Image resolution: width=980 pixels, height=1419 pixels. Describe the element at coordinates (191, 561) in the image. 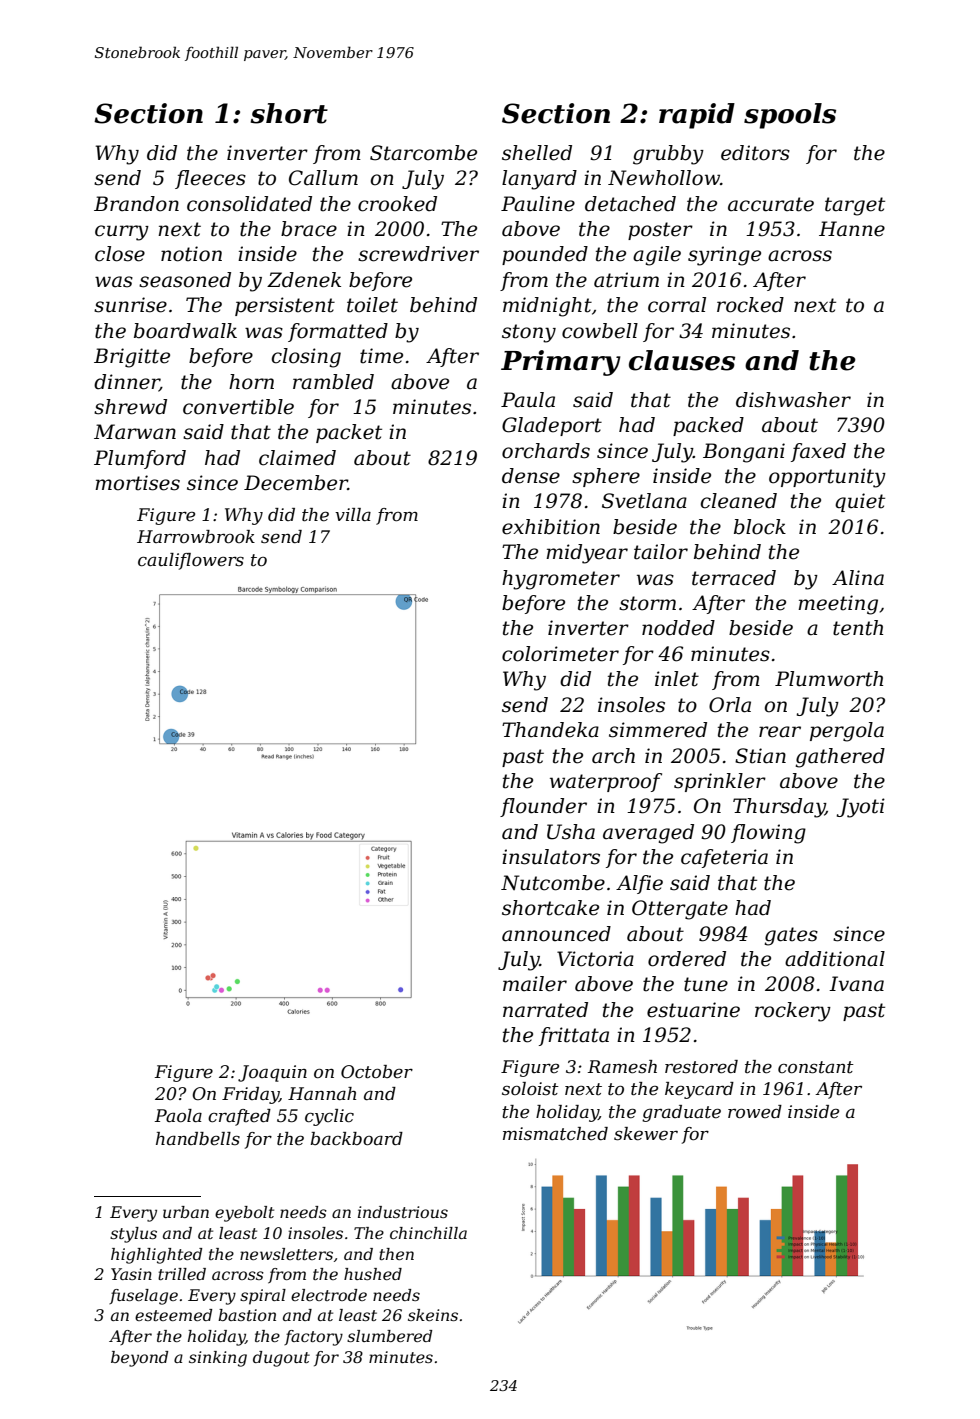

I see `cauliflowers` at that location.
